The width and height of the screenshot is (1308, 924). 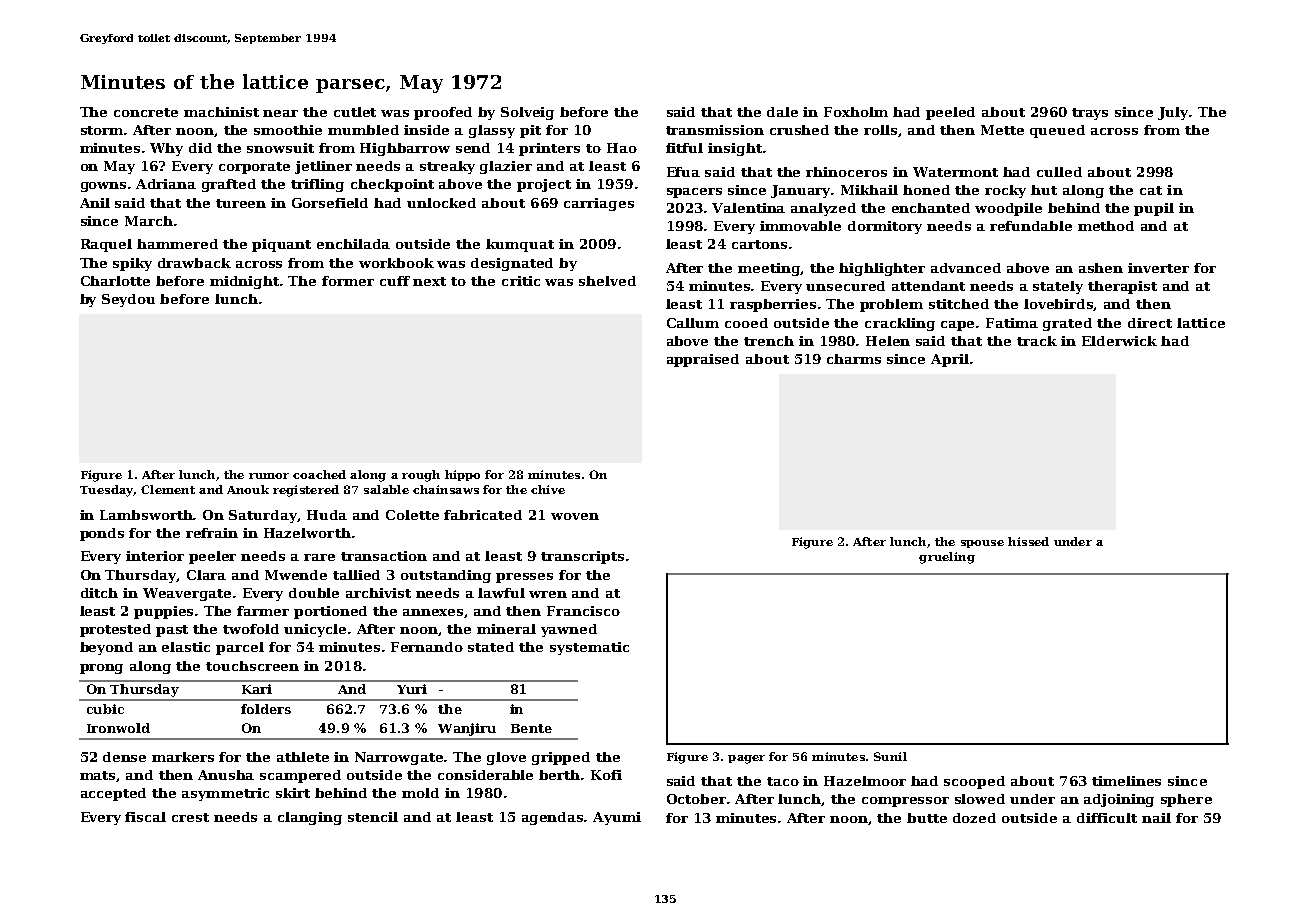 What do you see at coordinates (106, 648) in the screenshot?
I see `beyond` at bounding box center [106, 648].
